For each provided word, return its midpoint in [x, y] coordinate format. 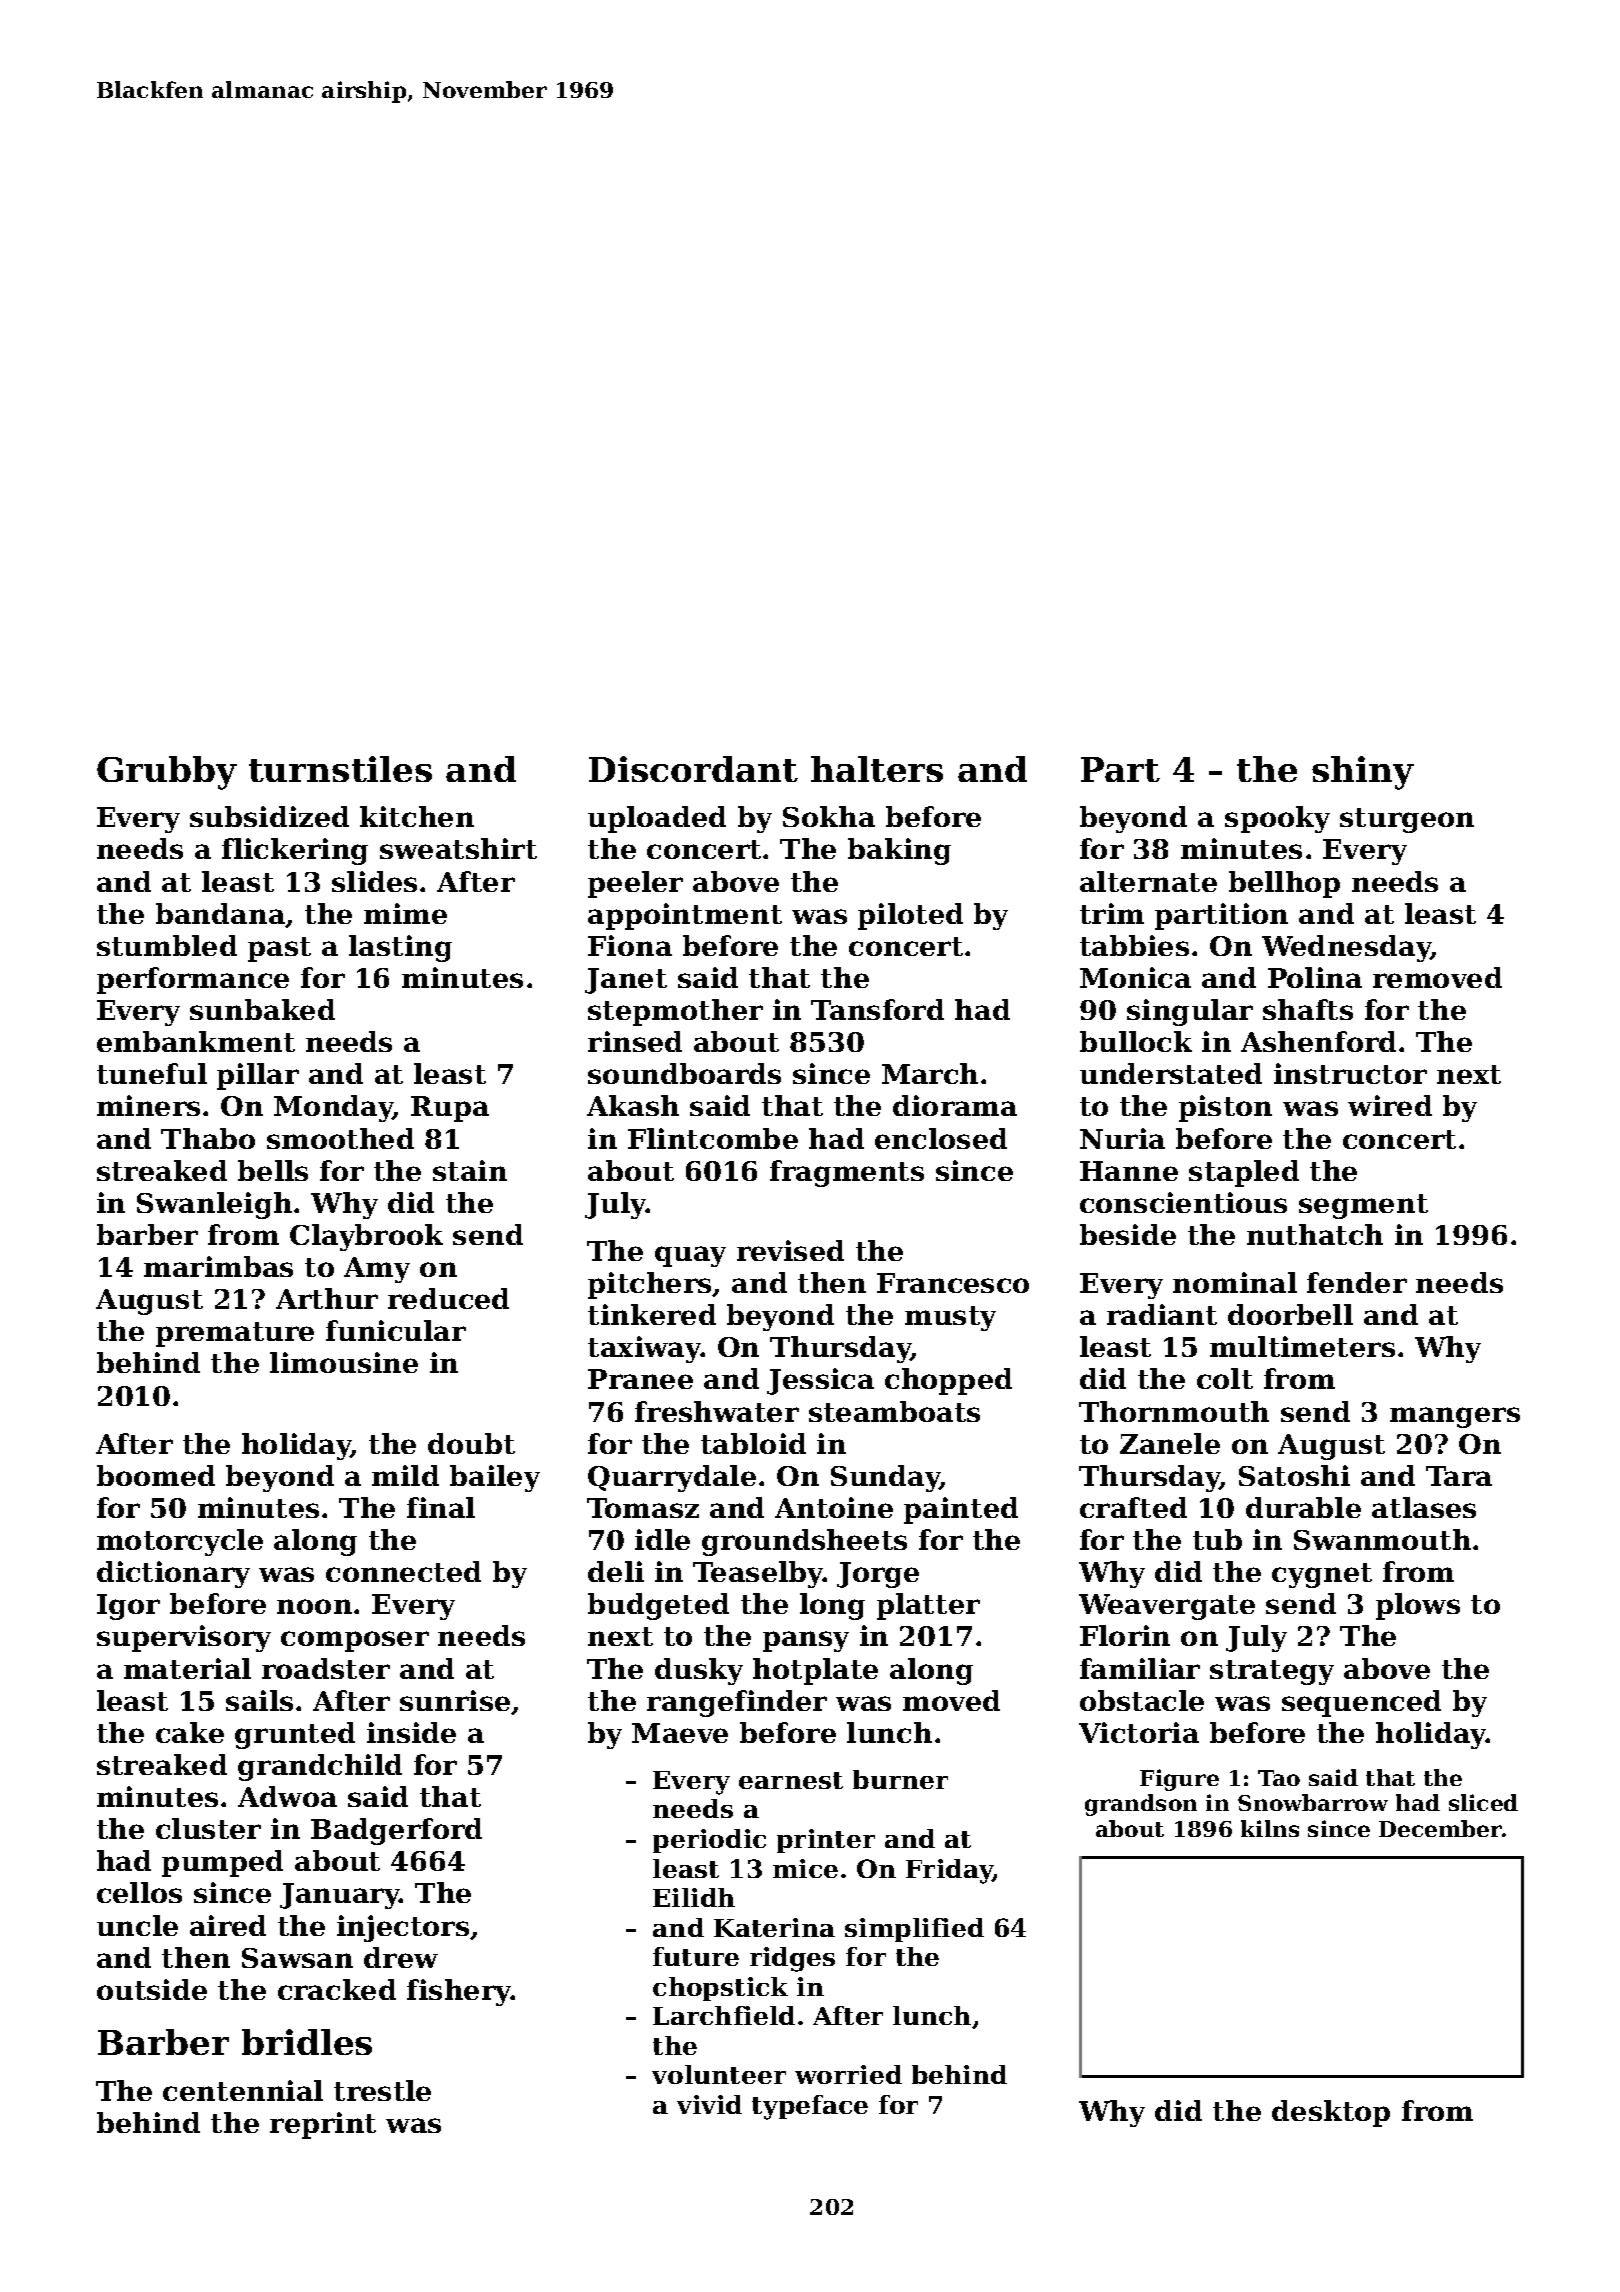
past [279, 949]
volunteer [719, 2074]
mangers [1455, 1417]
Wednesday [1346, 948]
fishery [459, 1992]
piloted [910, 916]
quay [690, 1256]
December [1440, 1828]
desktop [1331, 2113]
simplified [914, 1930]
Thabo [208, 1138]
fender [1357, 1282]
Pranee [640, 1379]
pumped [222, 1863]
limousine [344, 1362]
